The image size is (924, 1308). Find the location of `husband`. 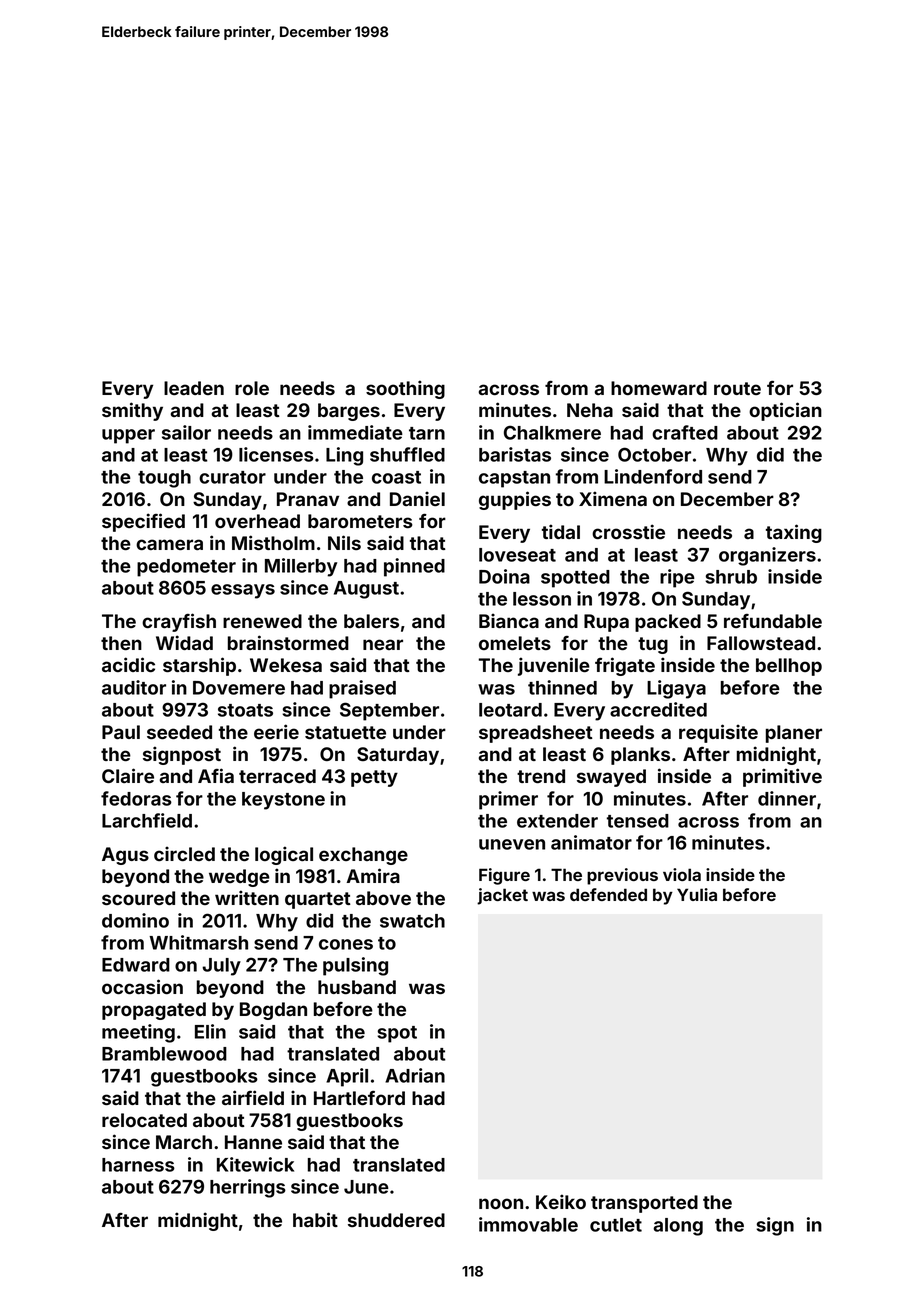

husband is located at coordinates (357, 987).
